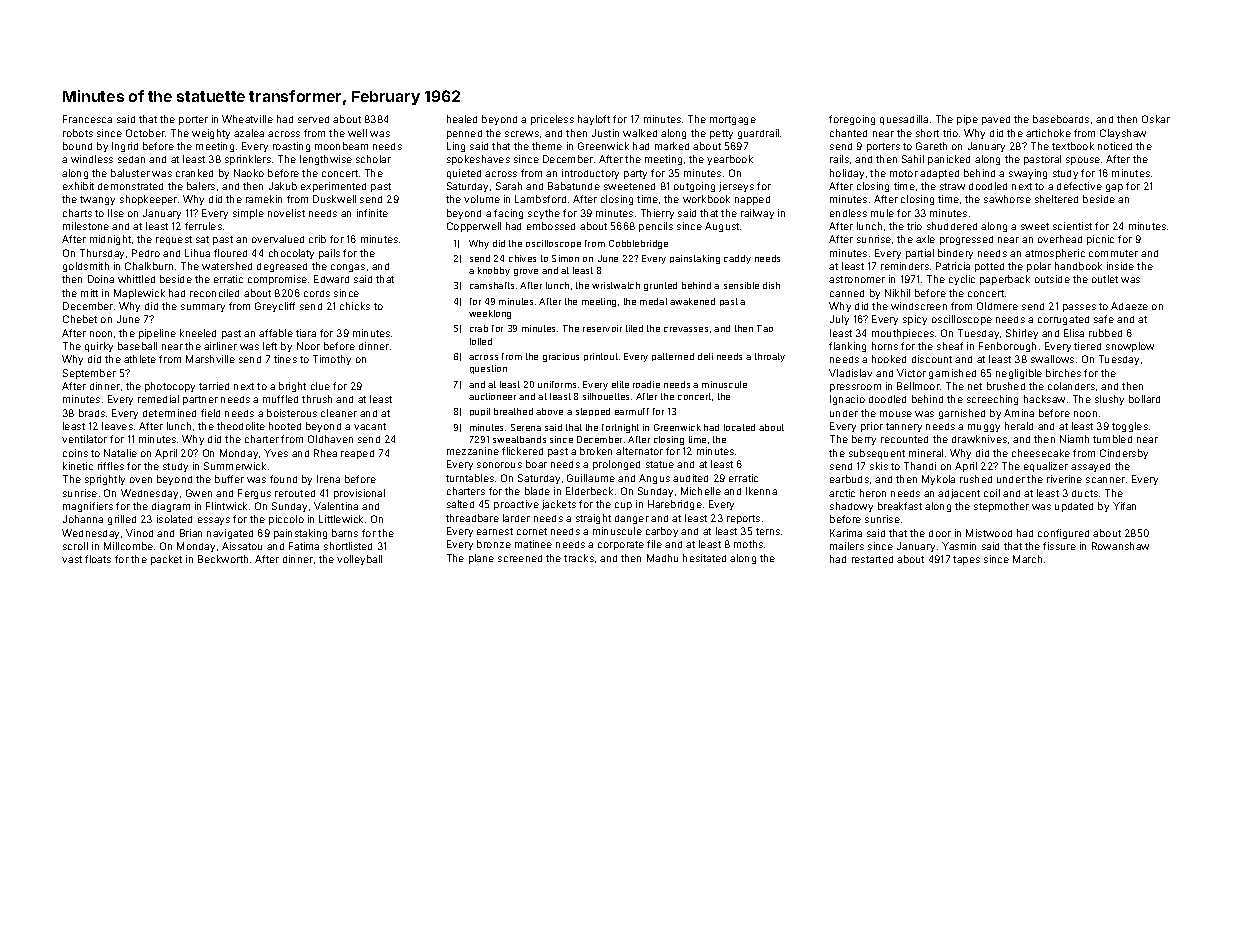 This document has height=952, width=1233. Describe the element at coordinates (768, 531) in the document. I see `terns` at that location.
